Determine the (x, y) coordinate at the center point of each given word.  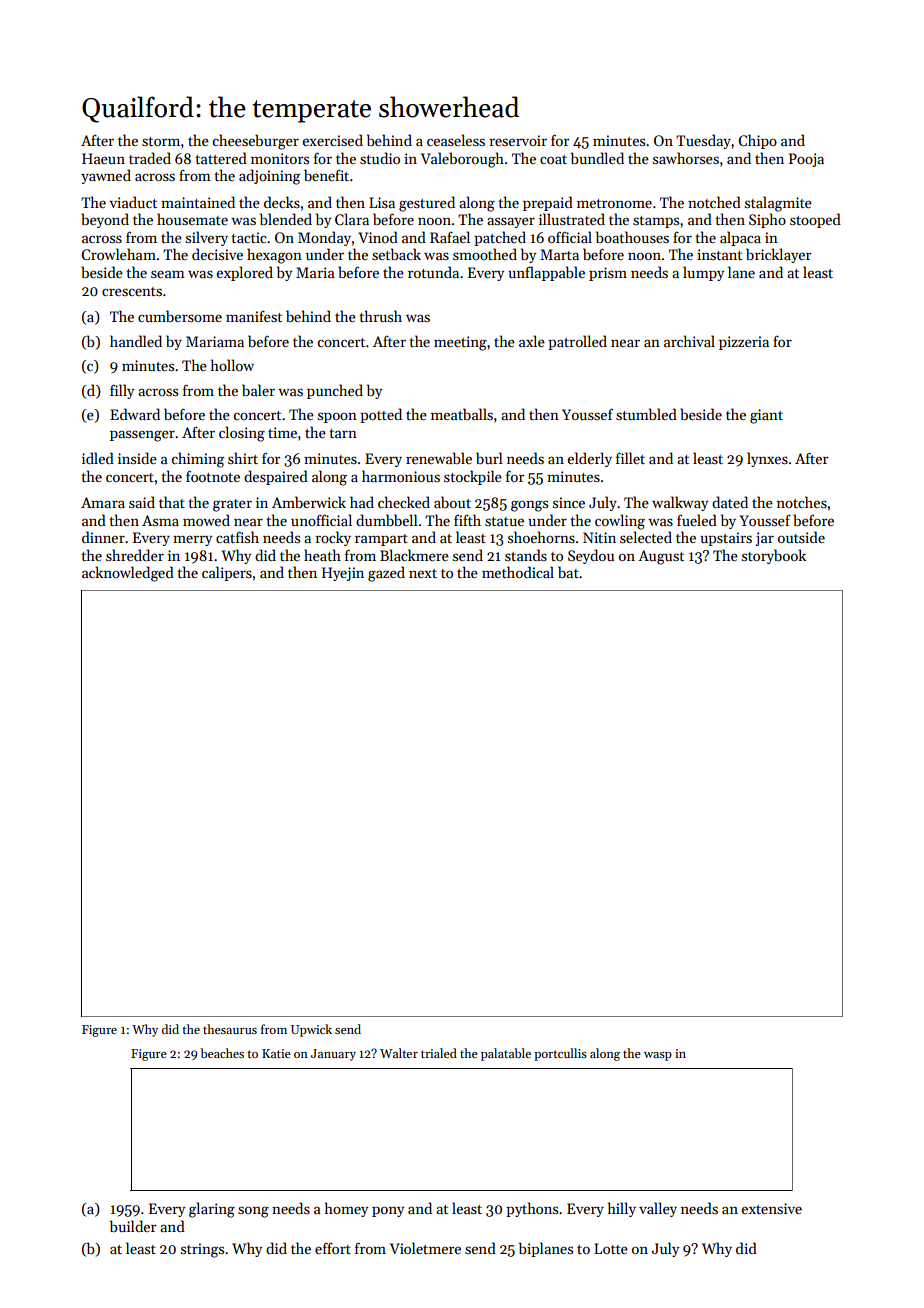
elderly (590, 459)
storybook (774, 556)
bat (568, 572)
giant (766, 416)
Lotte (611, 1248)
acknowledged (128, 574)
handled (136, 341)
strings (202, 1250)
